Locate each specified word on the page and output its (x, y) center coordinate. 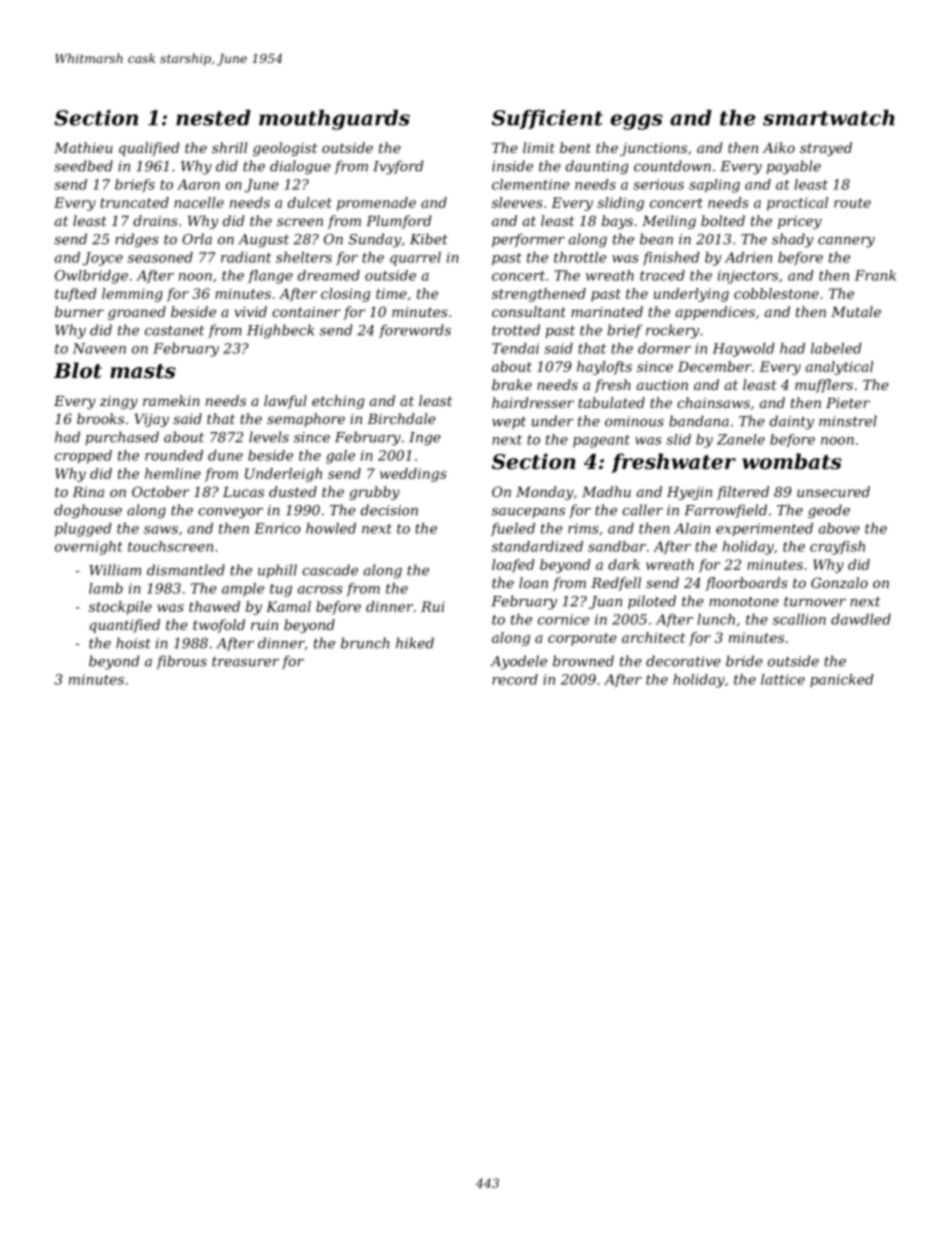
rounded (174, 455)
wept (509, 422)
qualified (149, 149)
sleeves (517, 202)
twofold (219, 626)
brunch (365, 643)
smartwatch (829, 118)
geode (829, 511)
